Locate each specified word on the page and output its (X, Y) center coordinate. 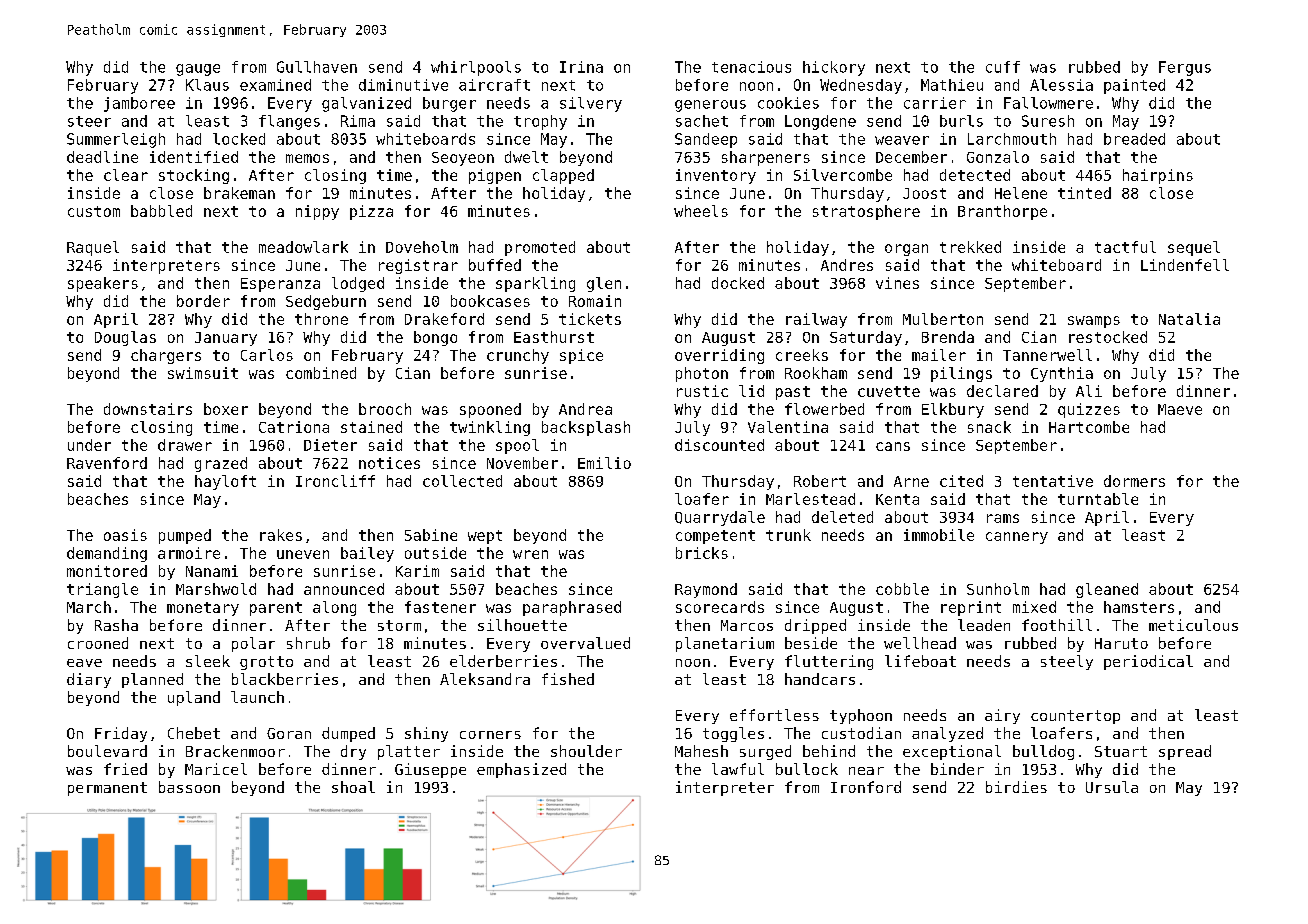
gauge (198, 70)
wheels (701, 211)
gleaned (1107, 590)
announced (344, 589)
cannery (1017, 538)
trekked (970, 247)
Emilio (604, 463)
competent (715, 537)
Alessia (1061, 85)
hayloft (225, 482)
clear (126, 175)
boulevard (107, 751)
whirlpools (476, 68)
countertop (1075, 717)
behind (829, 751)
